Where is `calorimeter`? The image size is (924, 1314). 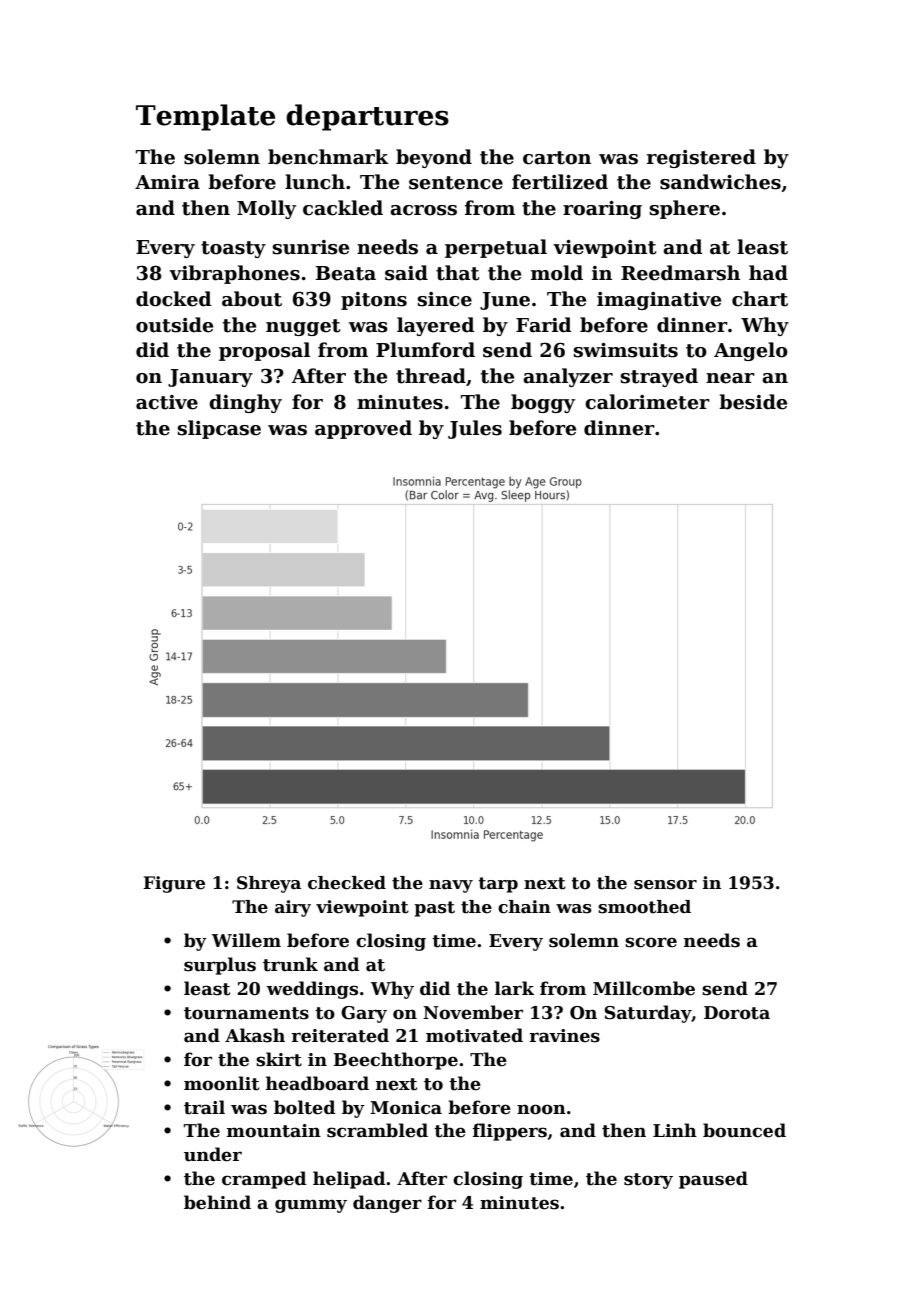
calorimeter is located at coordinates (647, 402).
